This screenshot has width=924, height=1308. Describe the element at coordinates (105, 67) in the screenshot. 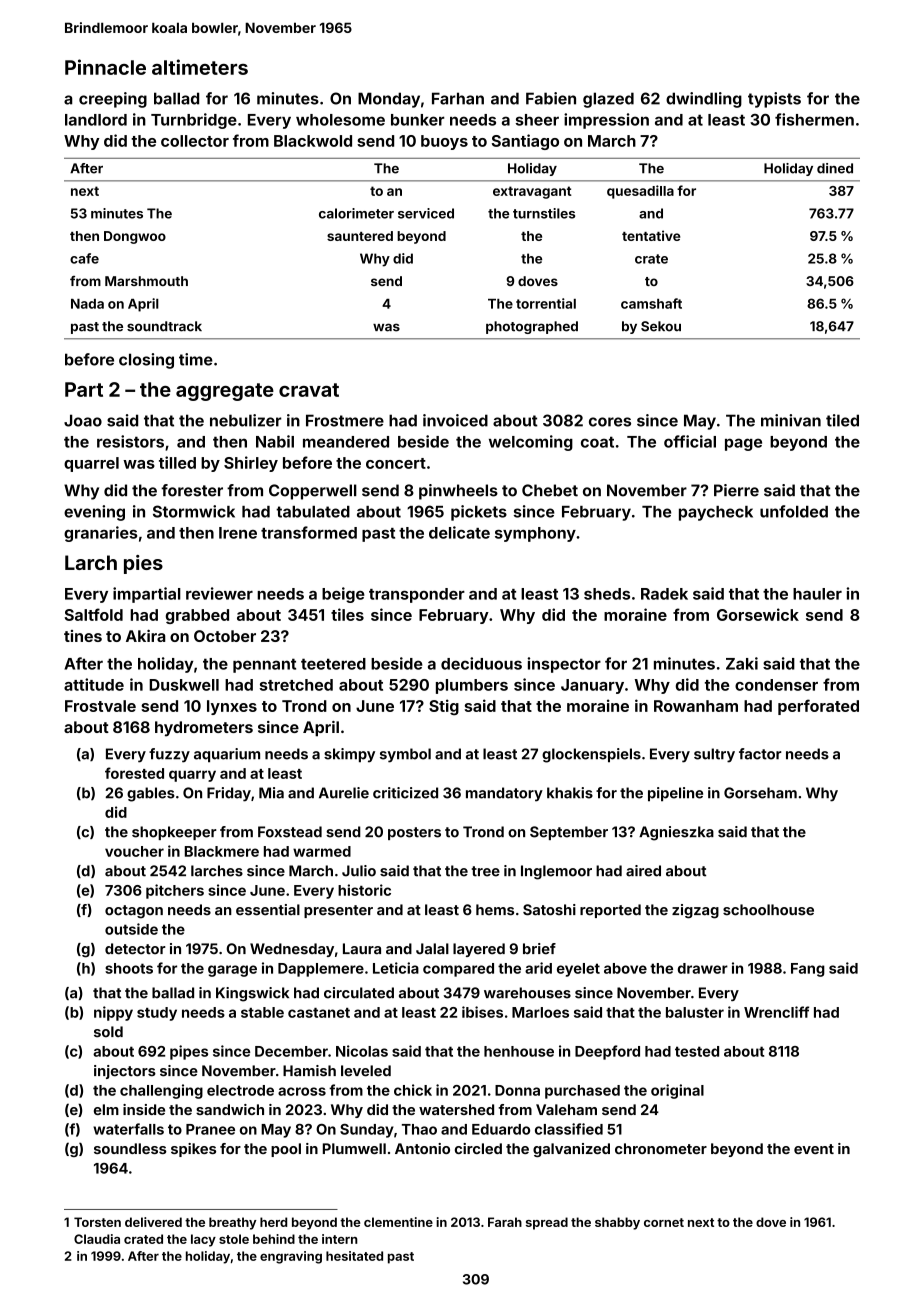

I see `Pinnacle` at that location.
